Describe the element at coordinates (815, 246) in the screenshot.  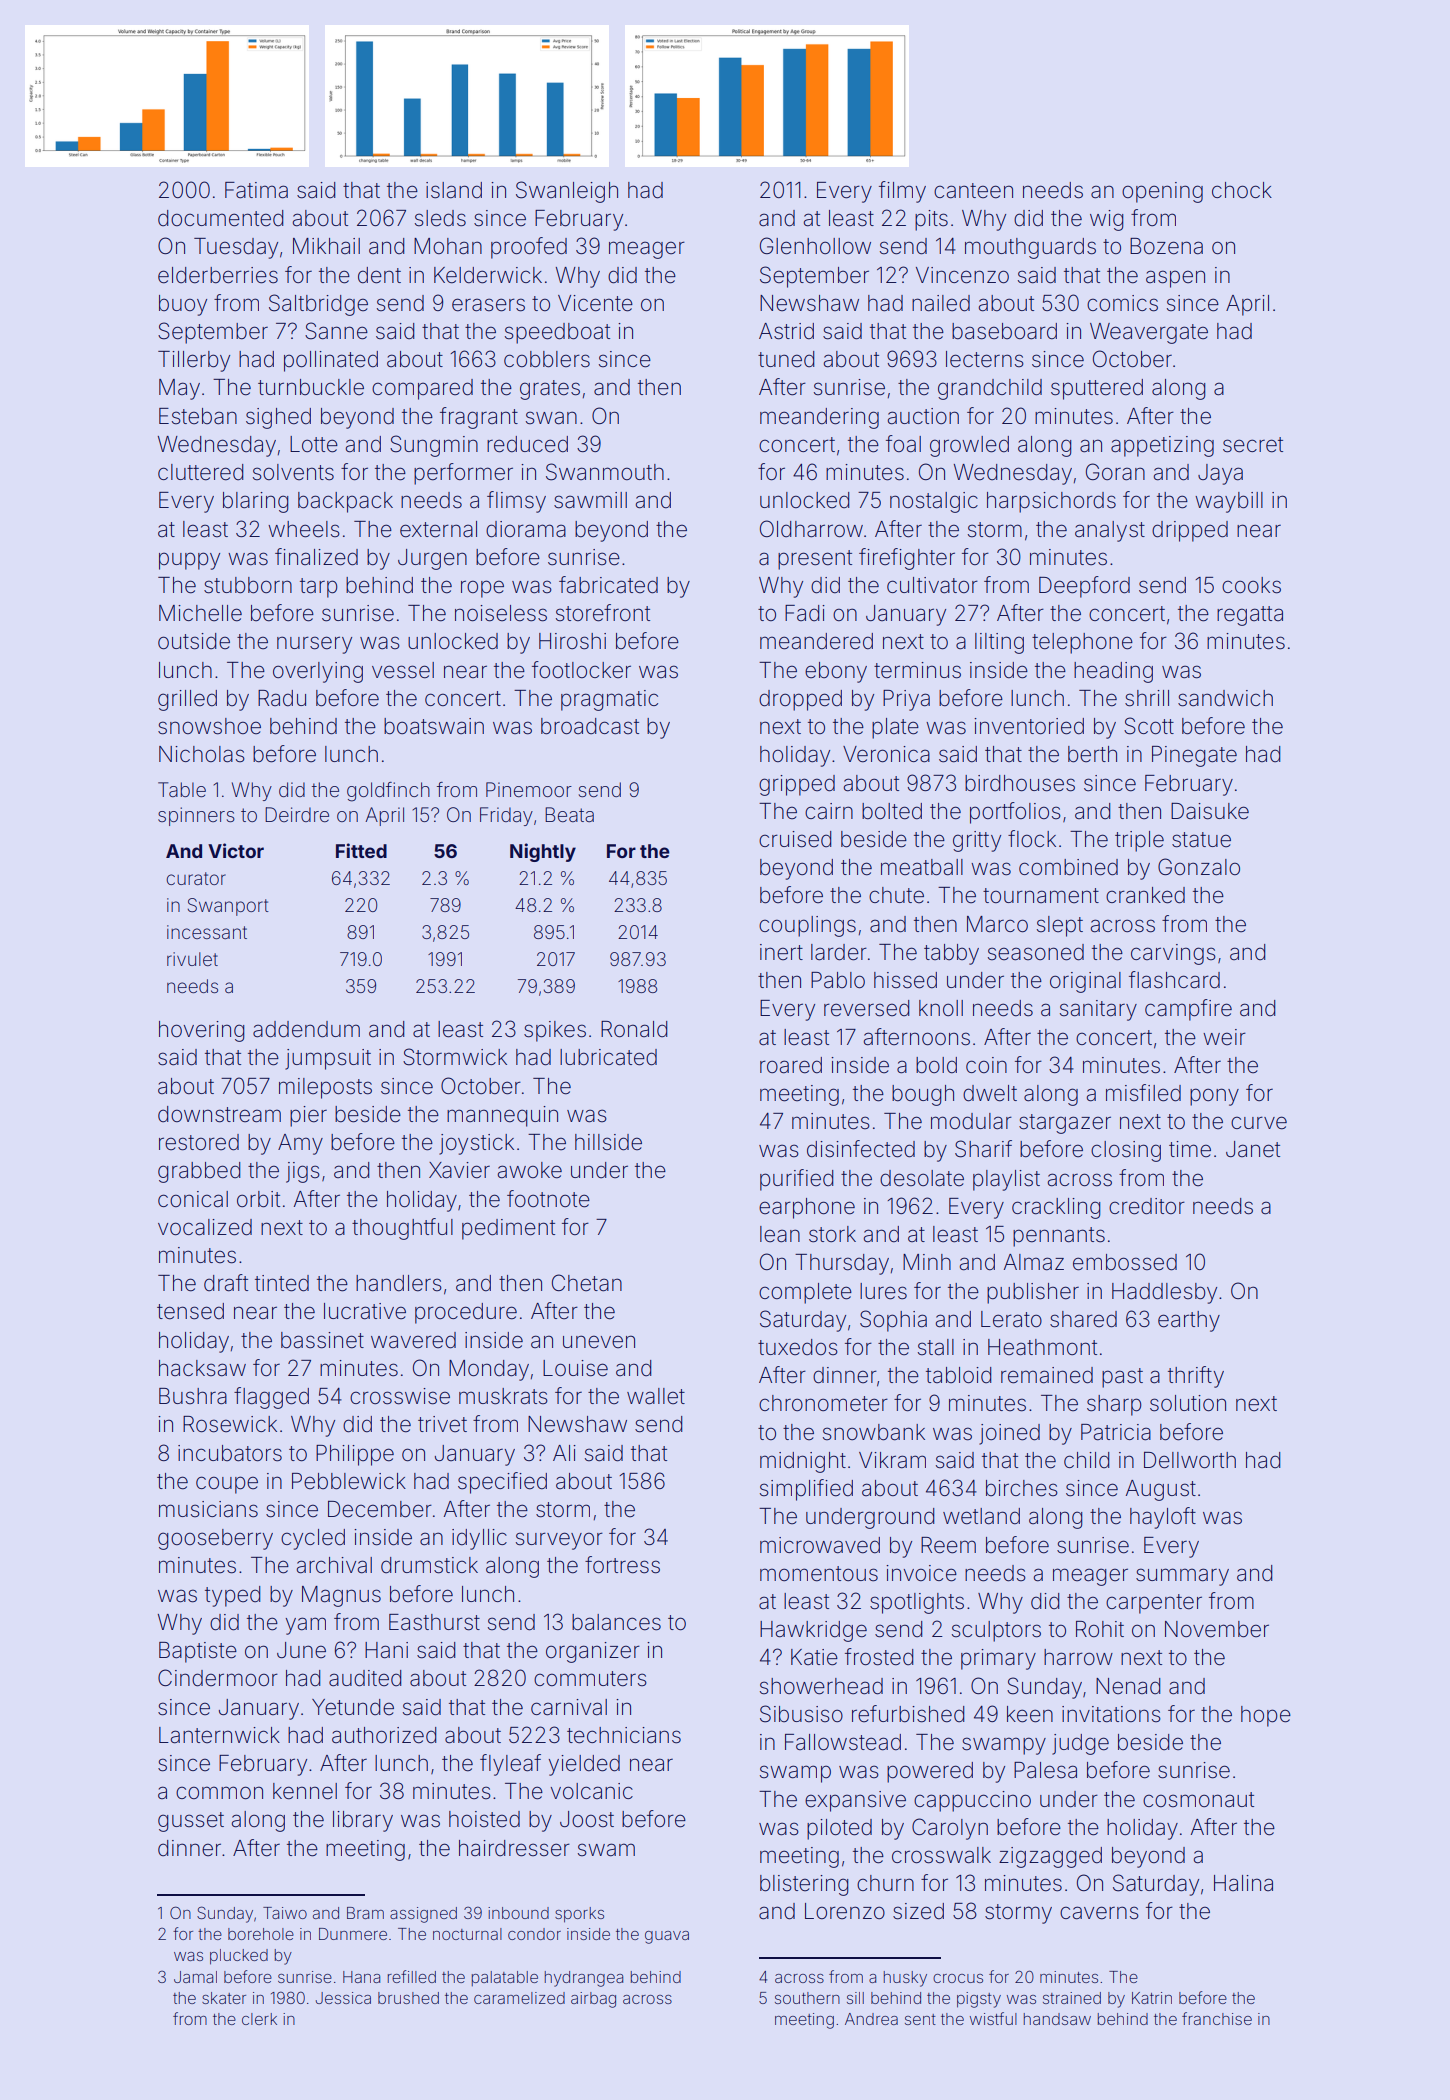
I see `Glenhollow` at that location.
